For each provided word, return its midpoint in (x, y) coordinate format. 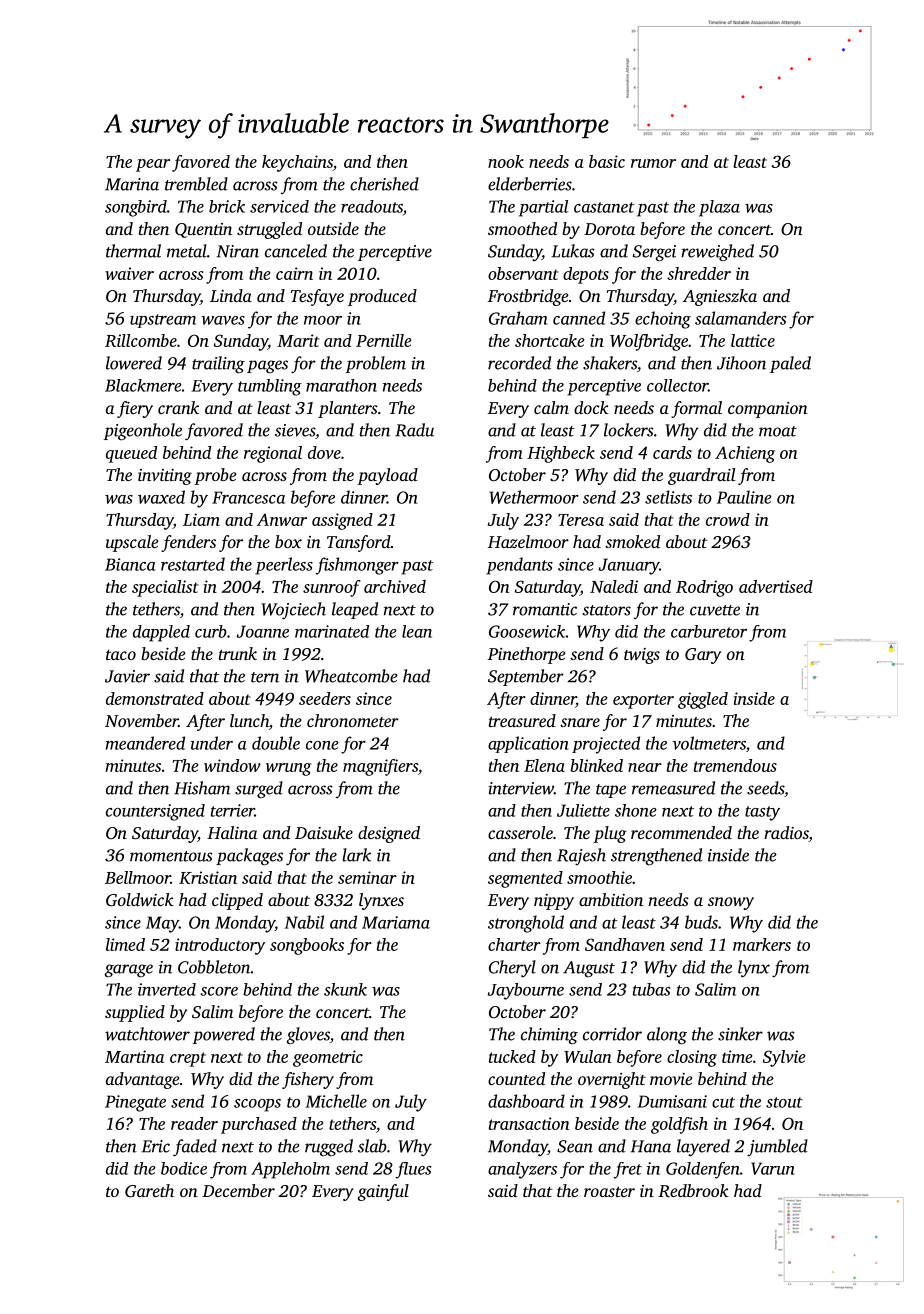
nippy (554, 902)
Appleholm (290, 1170)
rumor (653, 163)
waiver (129, 273)
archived (395, 586)
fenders (188, 543)
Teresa (581, 520)
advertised (776, 586)
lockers (629, 430)
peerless (284, 566)
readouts (372, 206)
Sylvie (784, 1058)
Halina (232, 832)
